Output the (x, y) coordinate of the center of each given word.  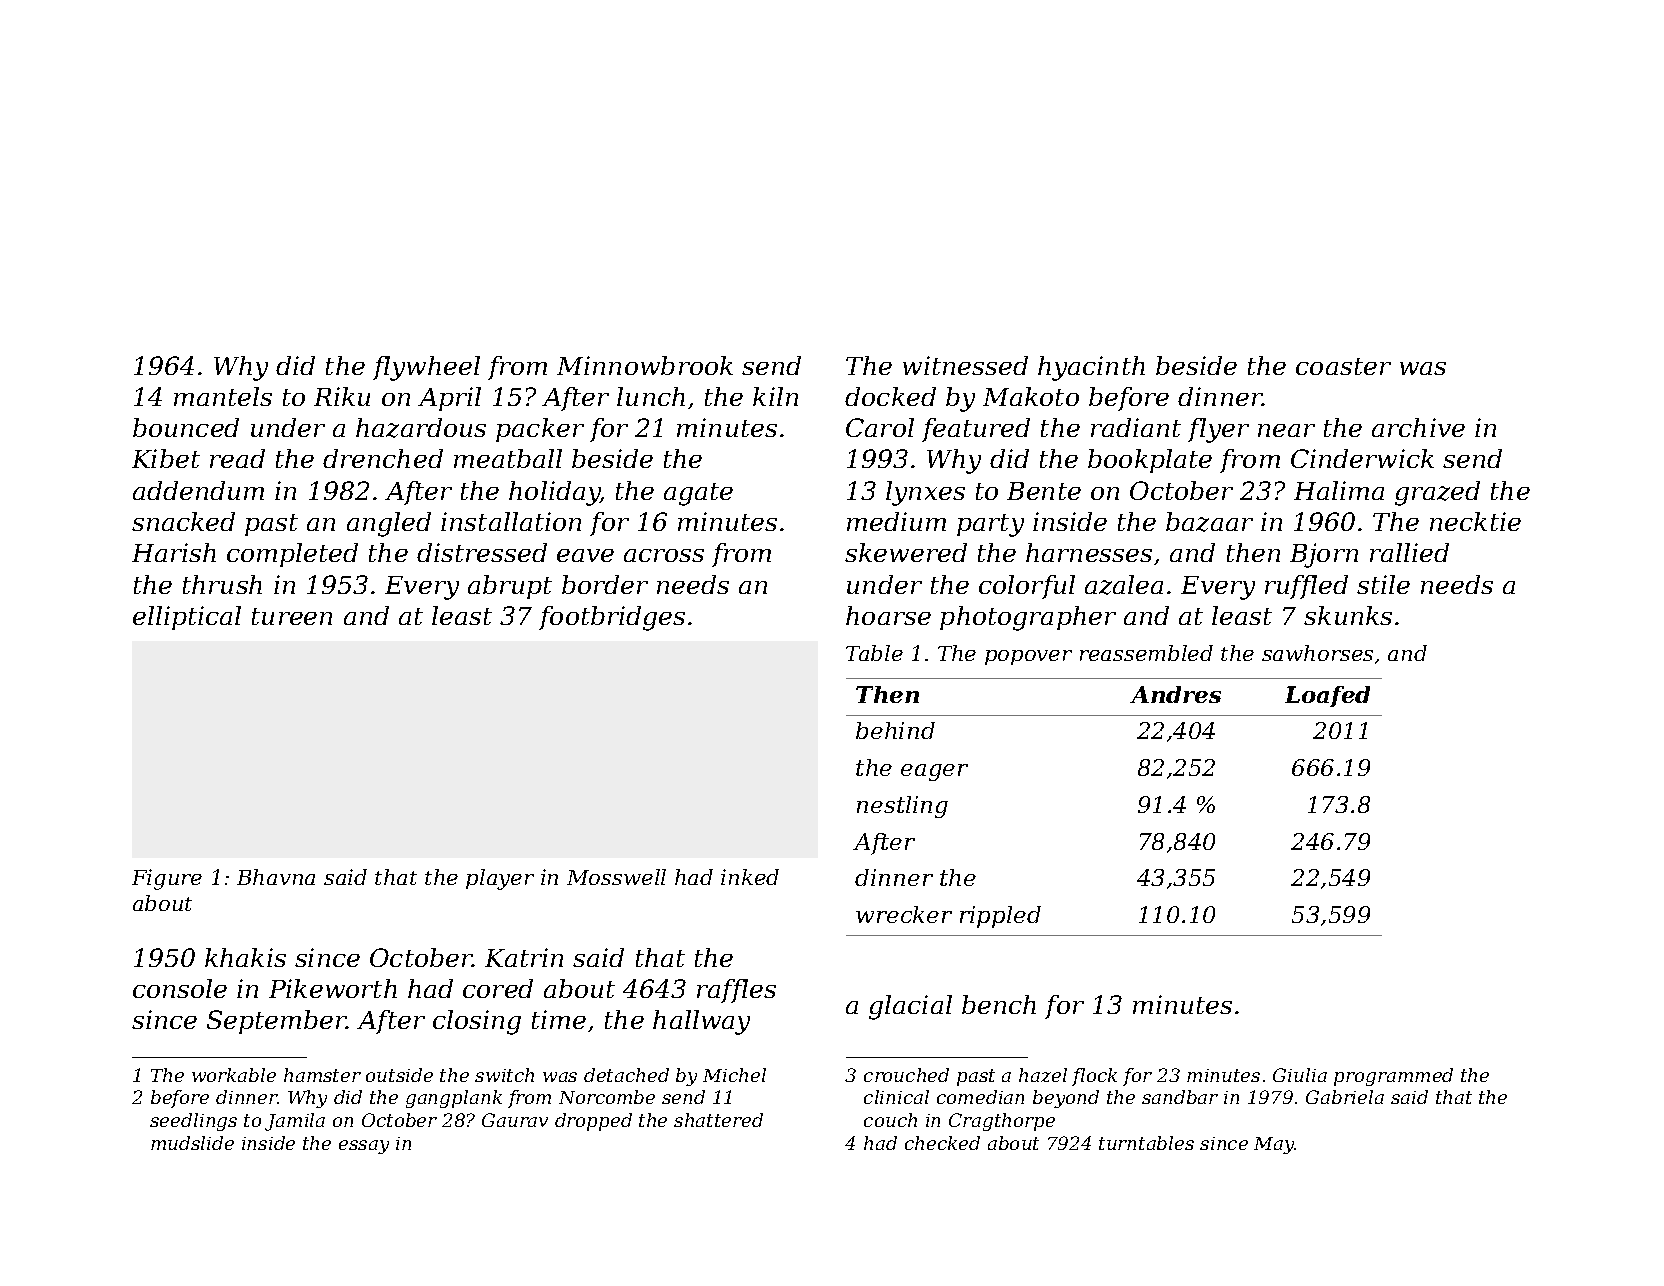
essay (364, 1147)
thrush (222, 584)
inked (750, 877)
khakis (245, 957)
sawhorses (1317, 653)
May (1274, 1145)
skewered (906, 552)
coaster (1343, 366)
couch (890, 1120)
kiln (775, 396)
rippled (1000, 917)
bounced (186, 427)
